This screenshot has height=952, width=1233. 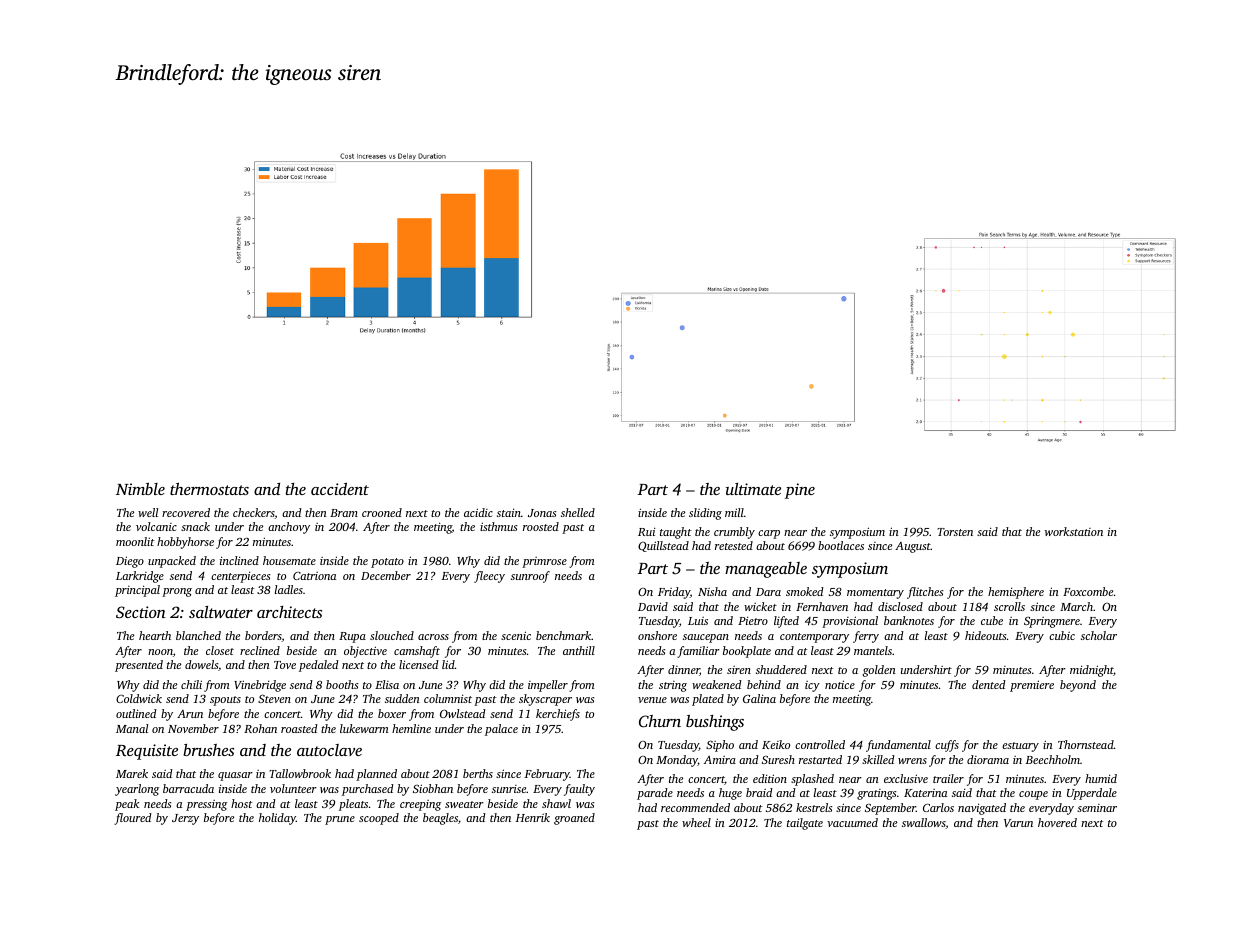 What do you see at coordinates (655, 794) in the screenshot?
I see `parade` at bounding box center [655, 794].
